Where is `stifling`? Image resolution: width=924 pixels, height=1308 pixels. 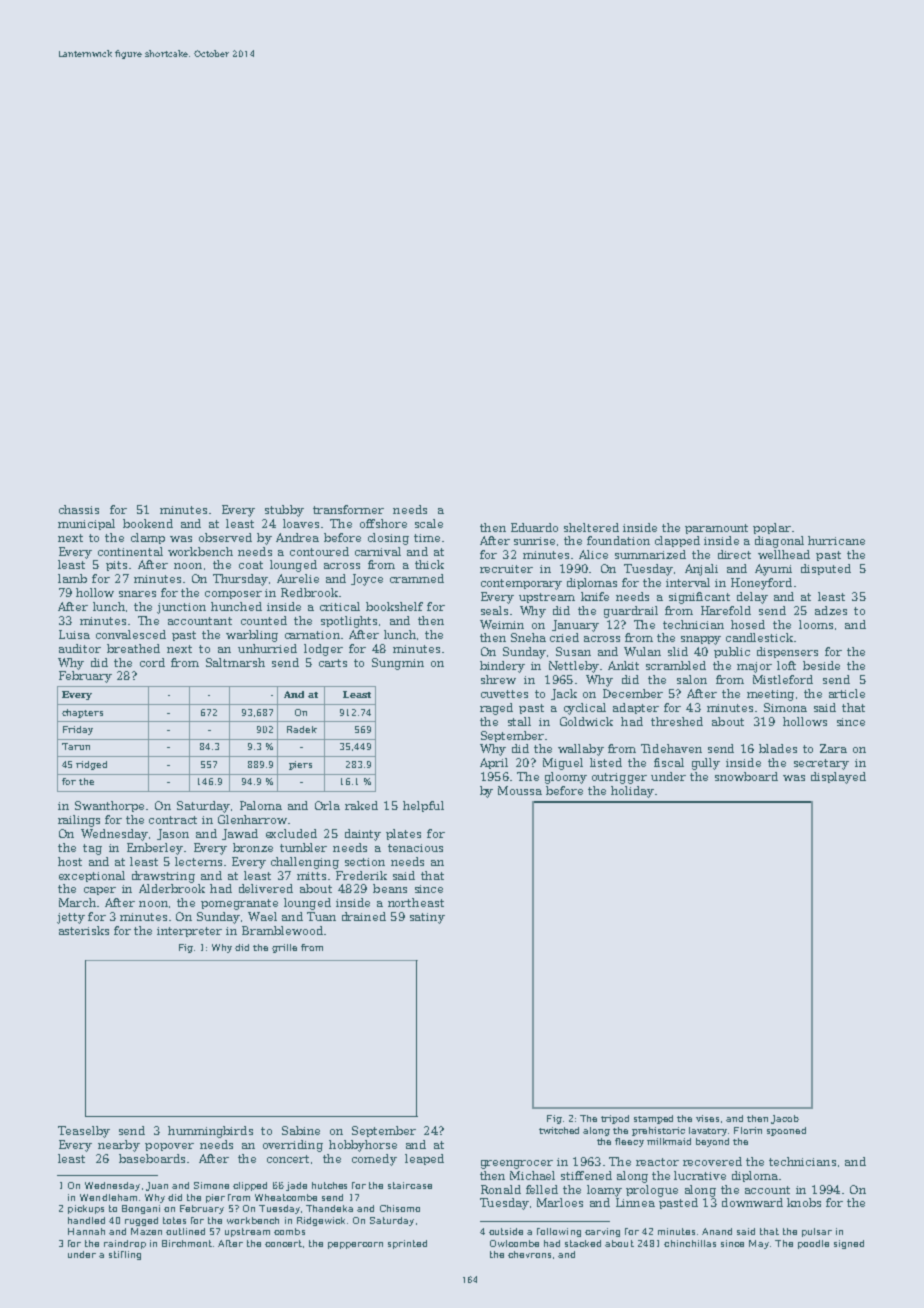 stifling is located at coordinates (125, 1255).
